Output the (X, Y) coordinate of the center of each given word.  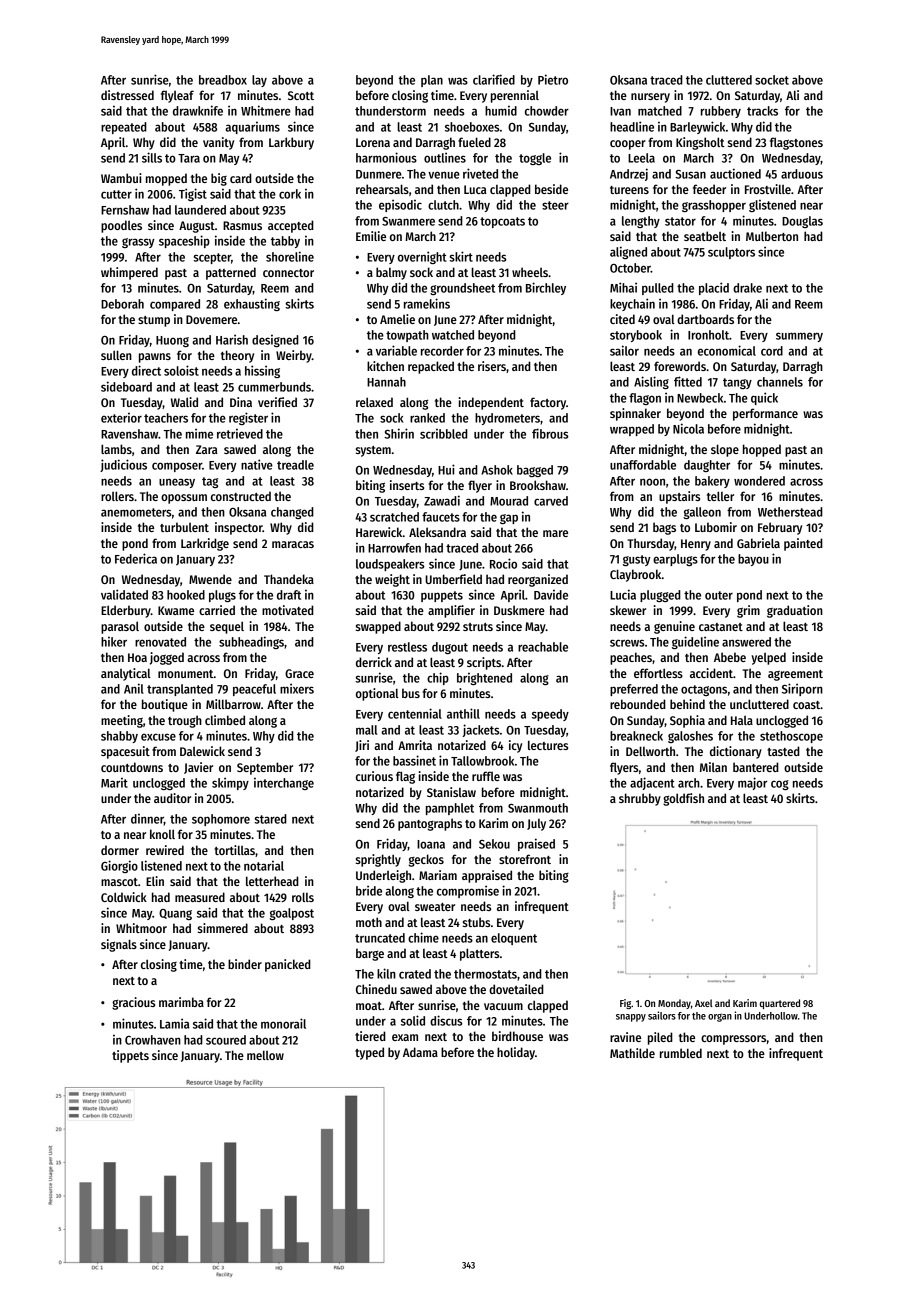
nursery (650, 98)
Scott (301, 95)
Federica (136, 558)
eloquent (514, 939)
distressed (127, 95)
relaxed (374, 402)
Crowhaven (153, 1040)
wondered (759, 481)
